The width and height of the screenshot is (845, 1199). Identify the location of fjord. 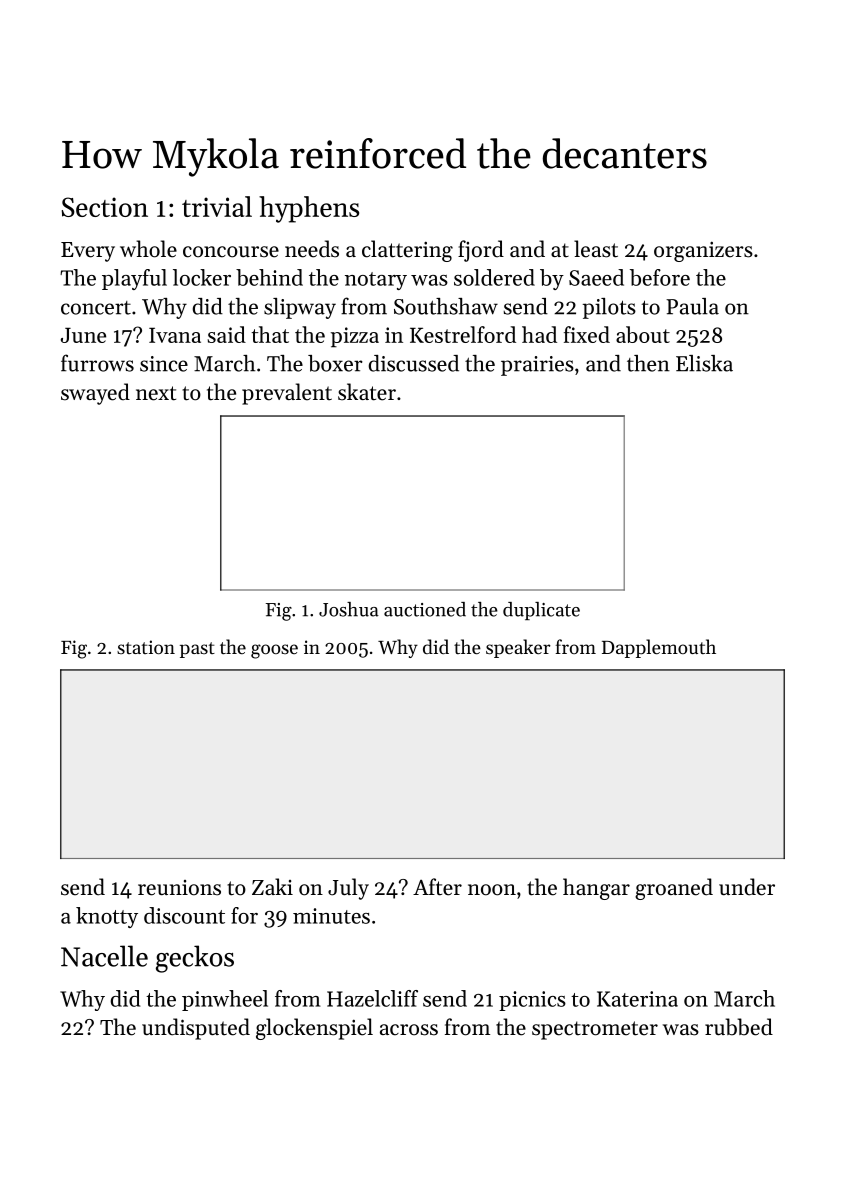
(481, 251).
